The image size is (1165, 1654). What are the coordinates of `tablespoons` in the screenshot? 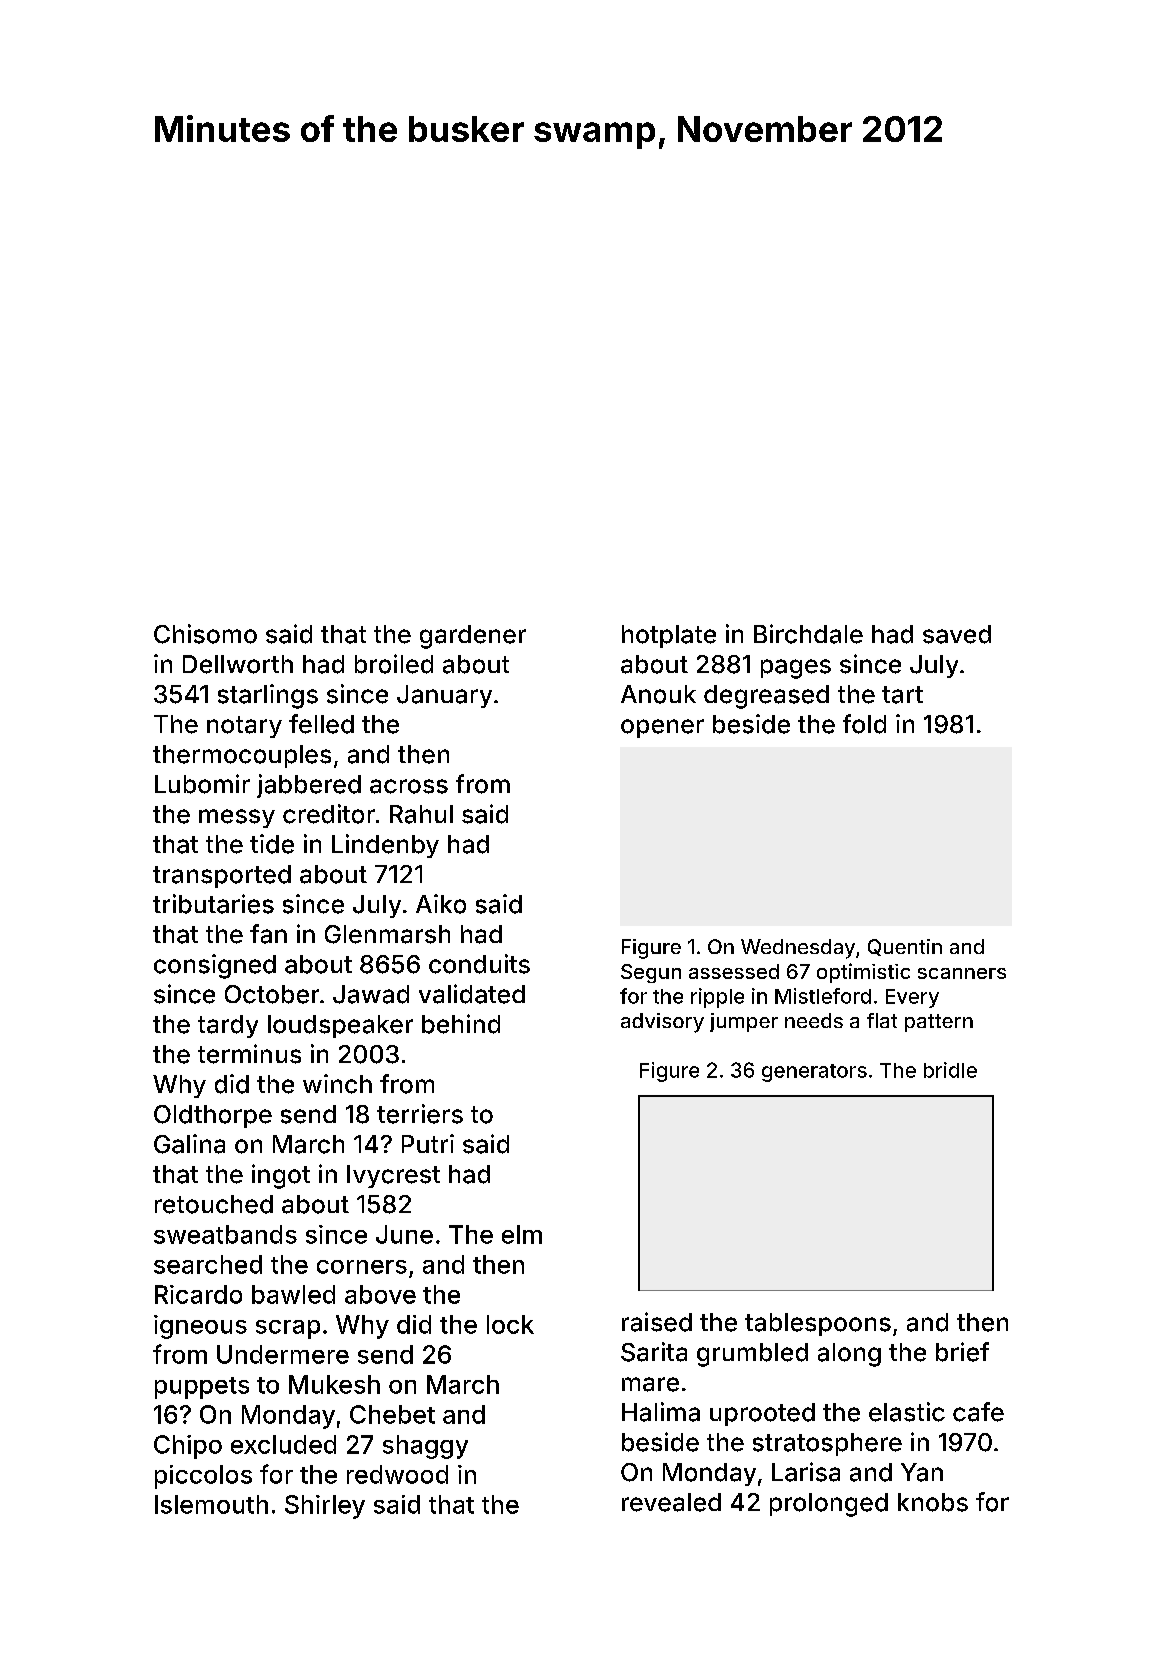 It's located at (818, 1324).
